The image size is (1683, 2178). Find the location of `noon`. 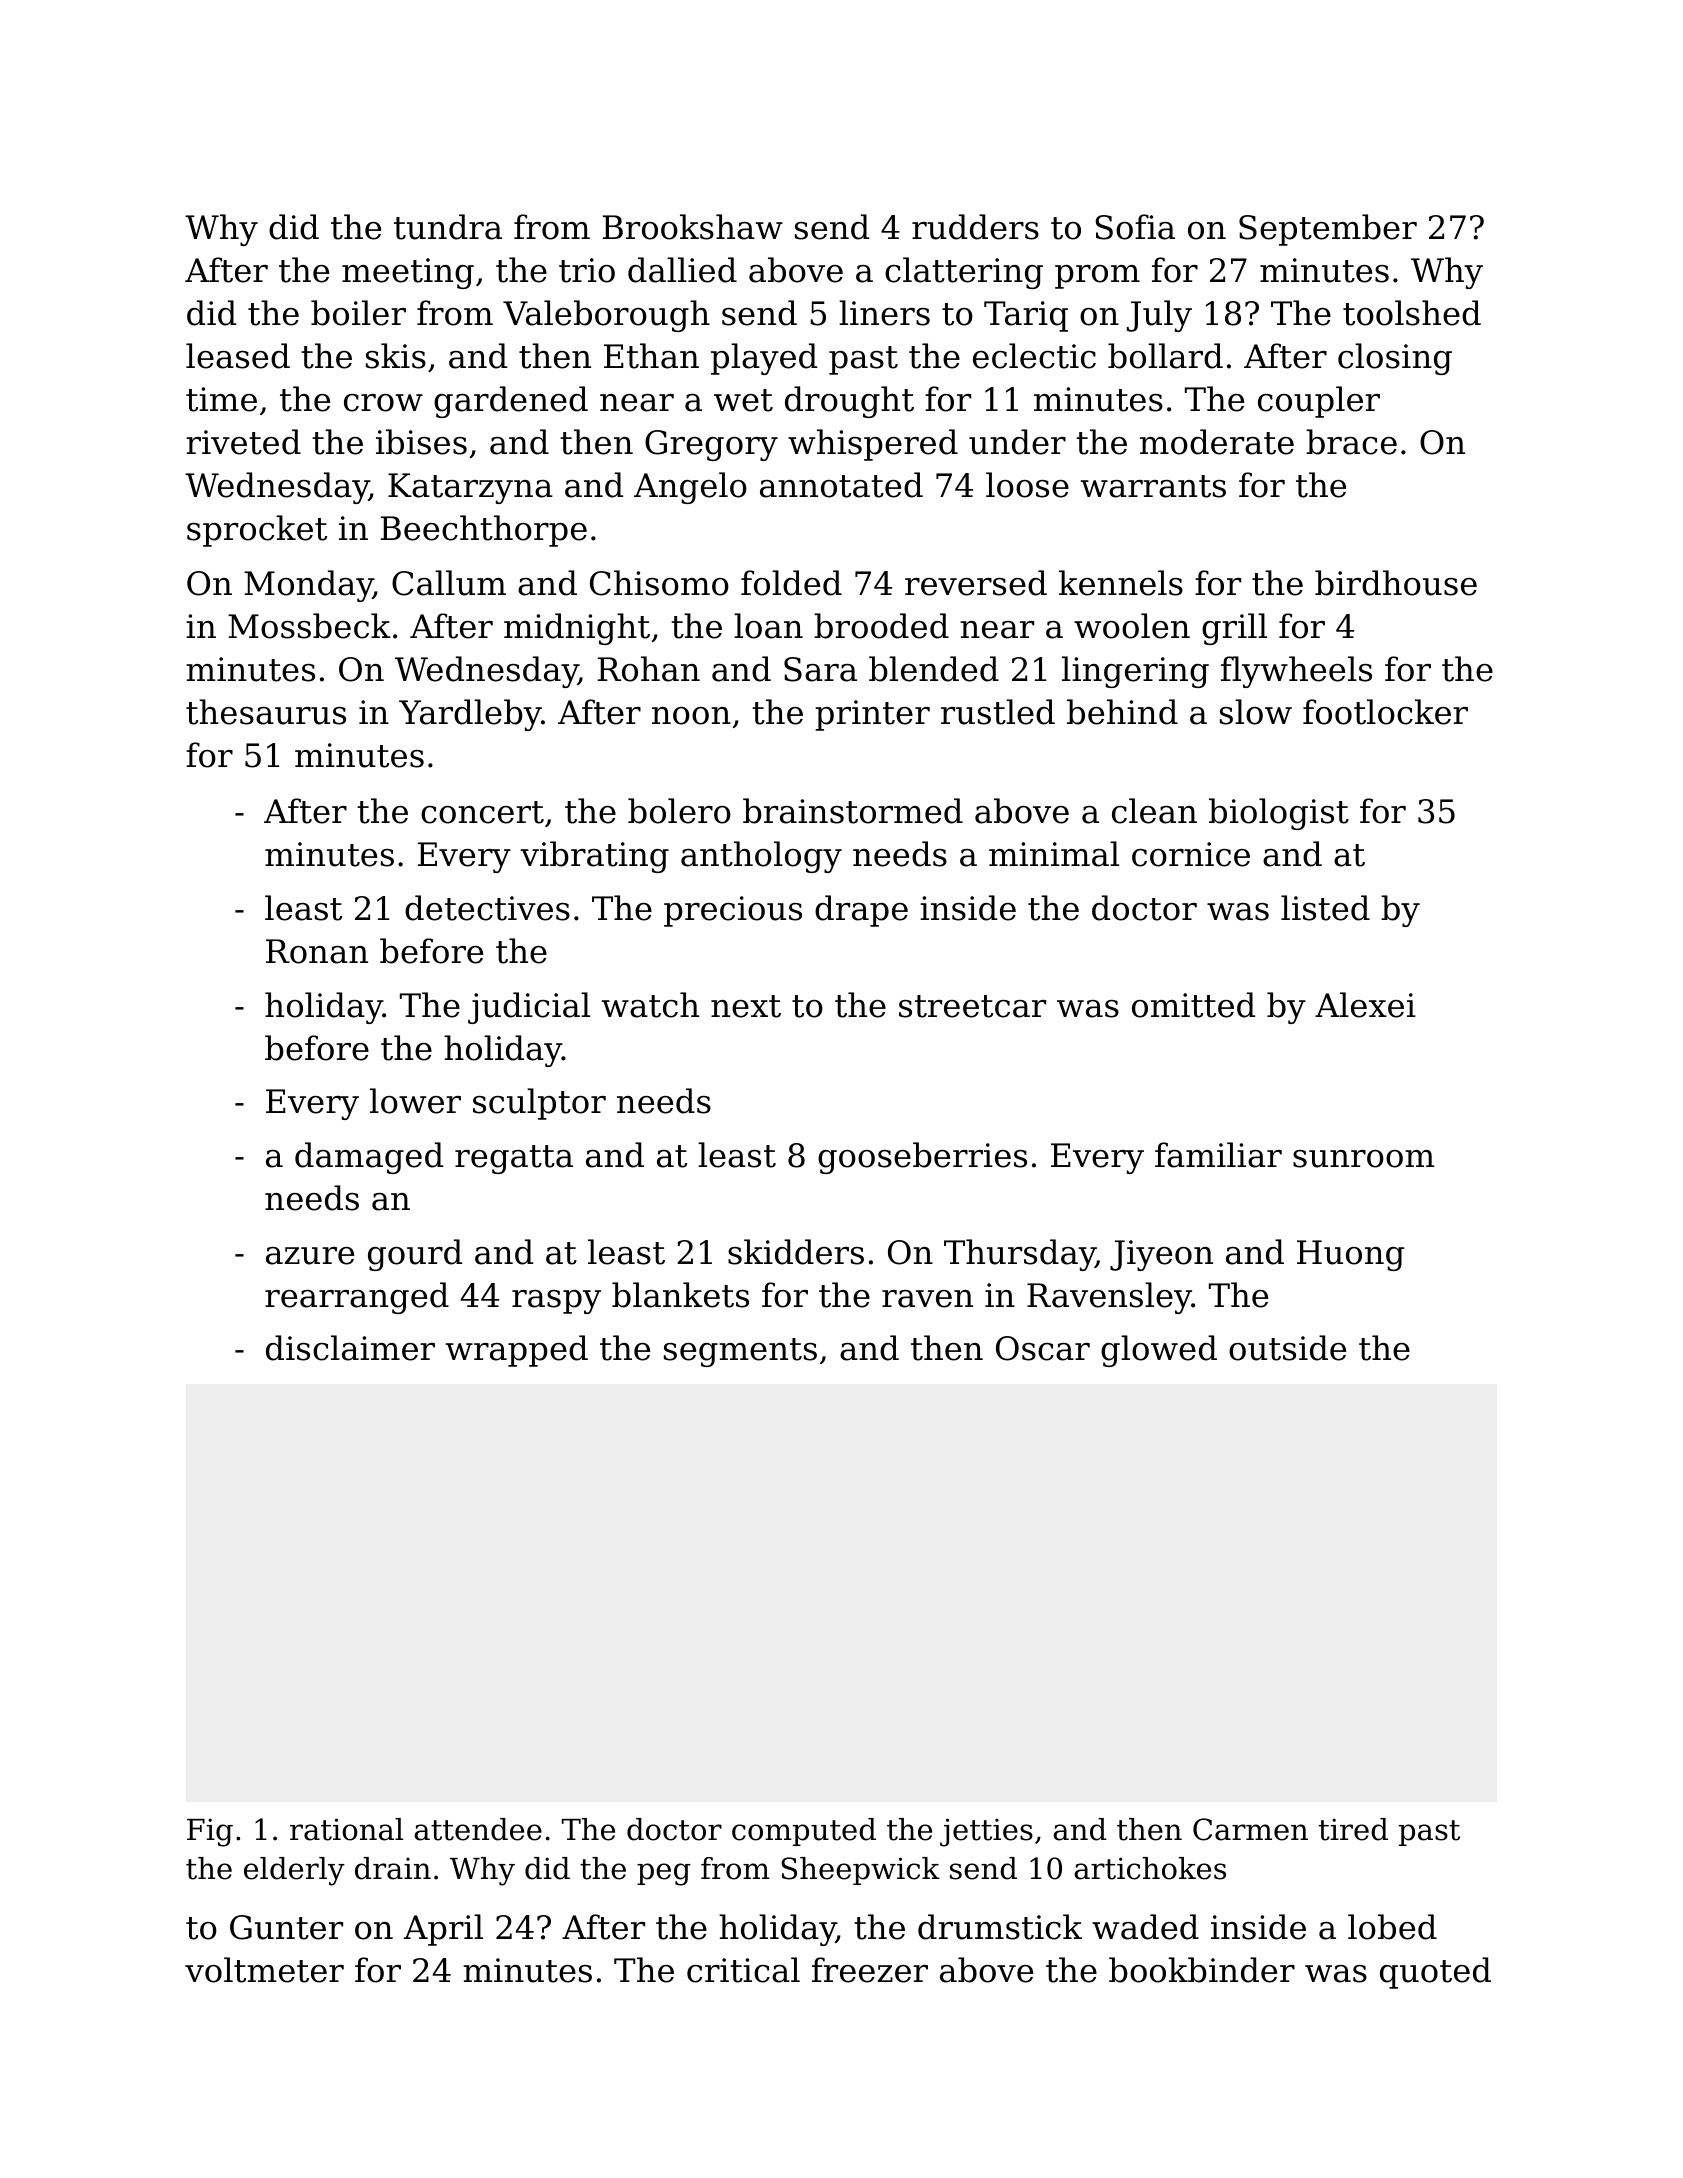

noon is located at coordinates (691, 716).
